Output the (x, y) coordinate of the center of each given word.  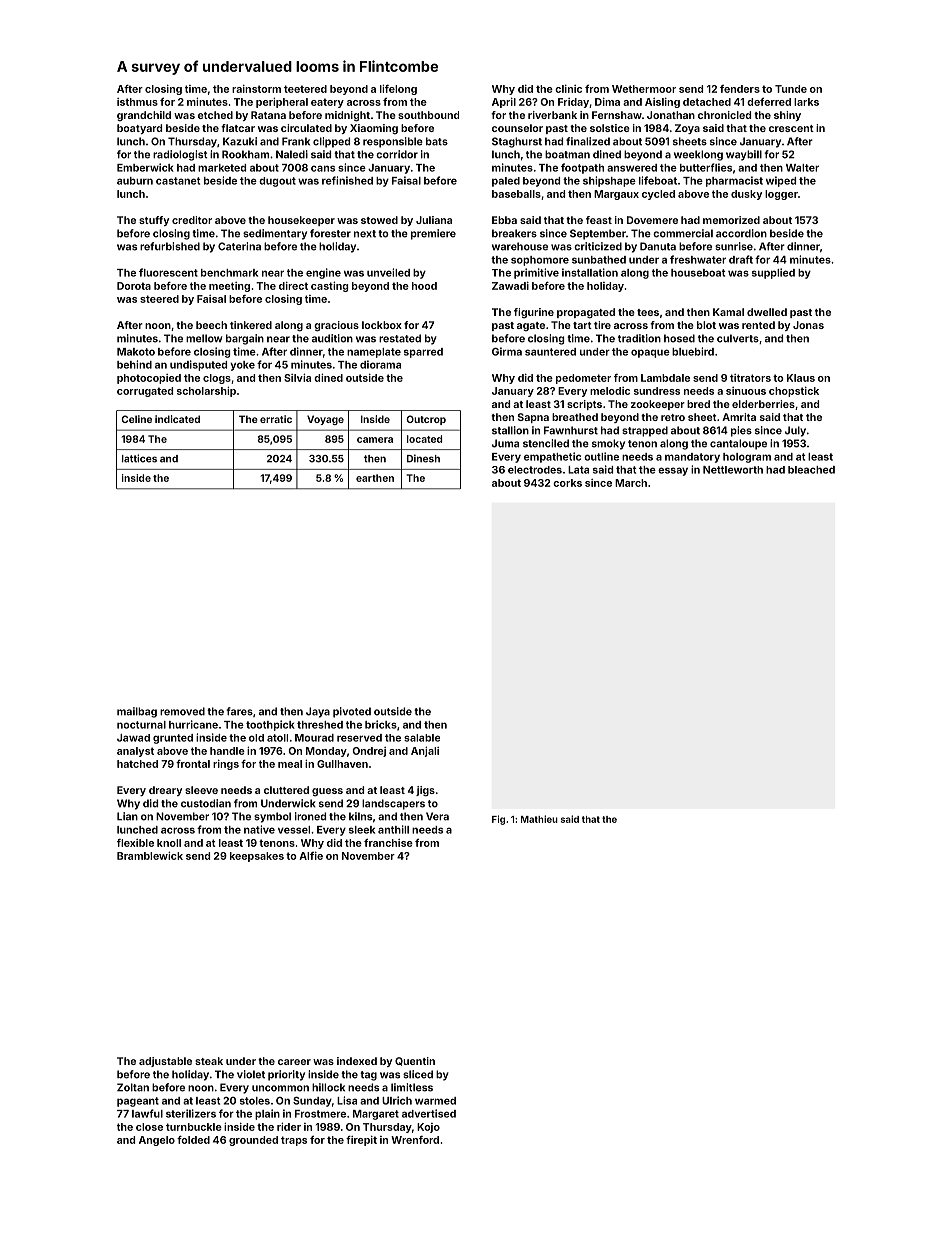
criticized (598, 246)
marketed (222, 168)
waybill (744, 155)
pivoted (352, 712)
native (259, 829)
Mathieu (539, 819)
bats (437, 141)
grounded (253, 1141)
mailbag (137, 712)
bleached (811, 470)
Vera (437, 816)
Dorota (134, 286)
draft (741, 259)
